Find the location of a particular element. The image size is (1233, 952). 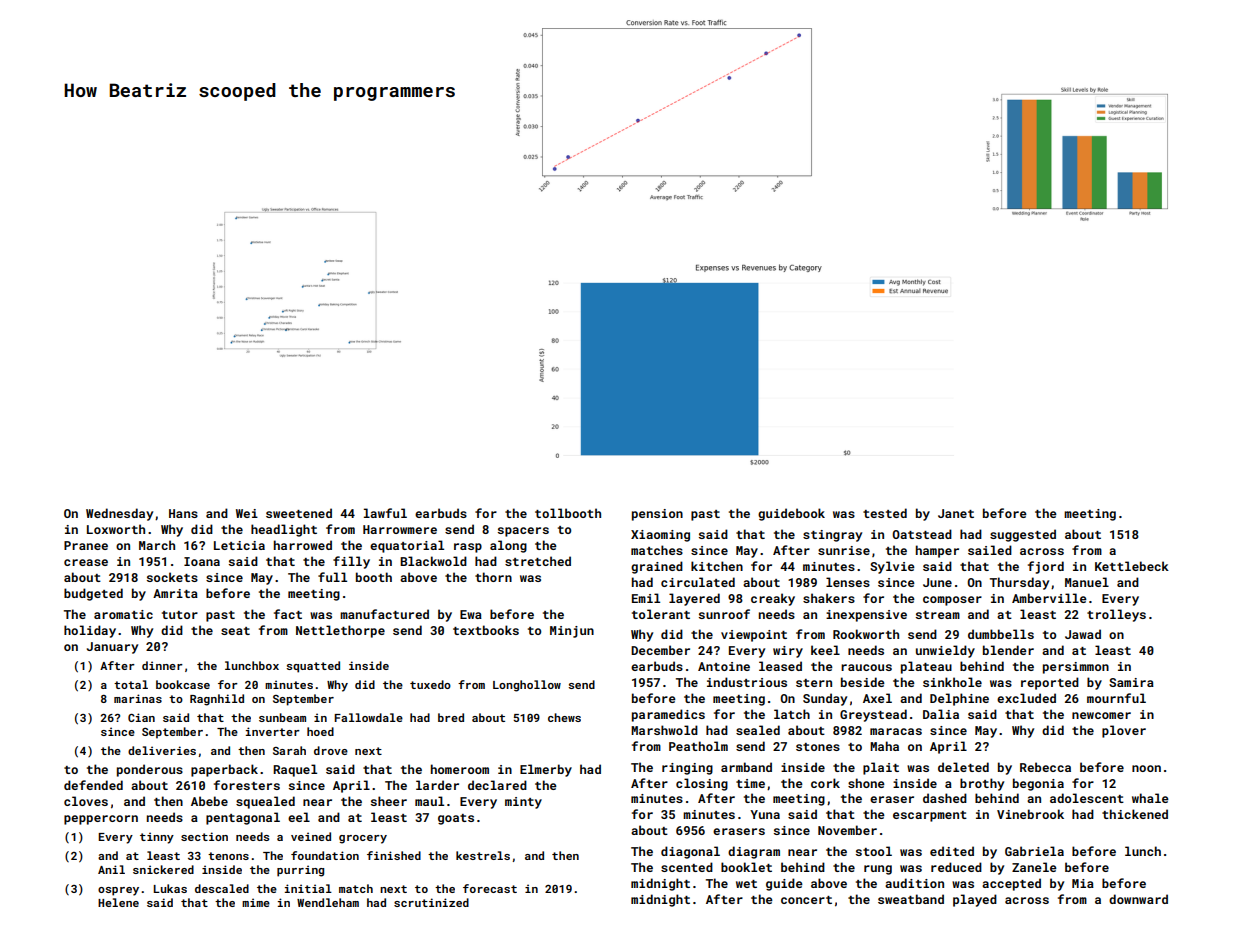

chews is located at coordinates (564, 717).
